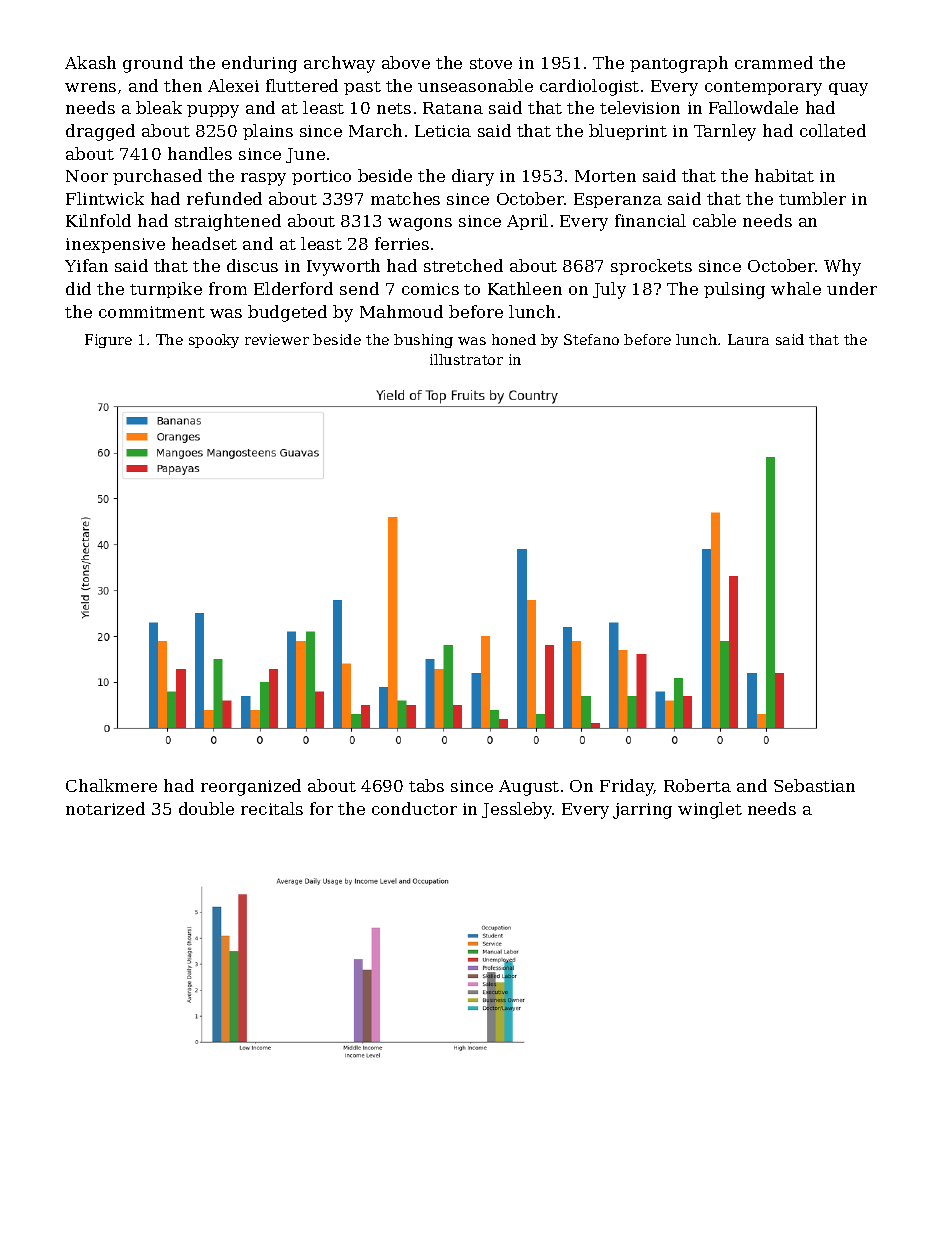 The width and height of the screenshot is (952, 1233). Describe the element at coordinates (697, 785) in the screenshot. I see `Roberta` at that location.
